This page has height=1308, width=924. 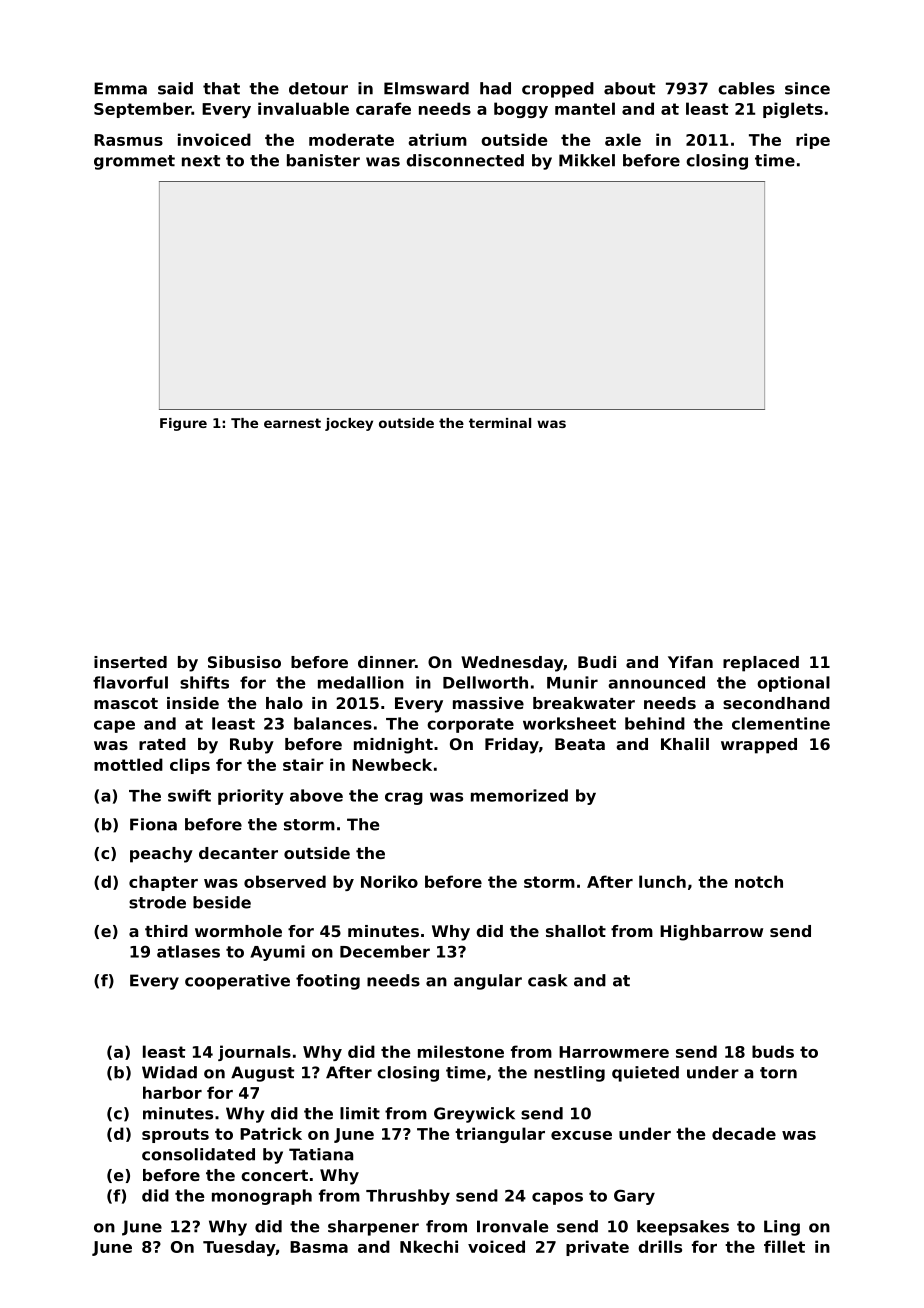 I want to click on next, so click(x=201, y=161).
